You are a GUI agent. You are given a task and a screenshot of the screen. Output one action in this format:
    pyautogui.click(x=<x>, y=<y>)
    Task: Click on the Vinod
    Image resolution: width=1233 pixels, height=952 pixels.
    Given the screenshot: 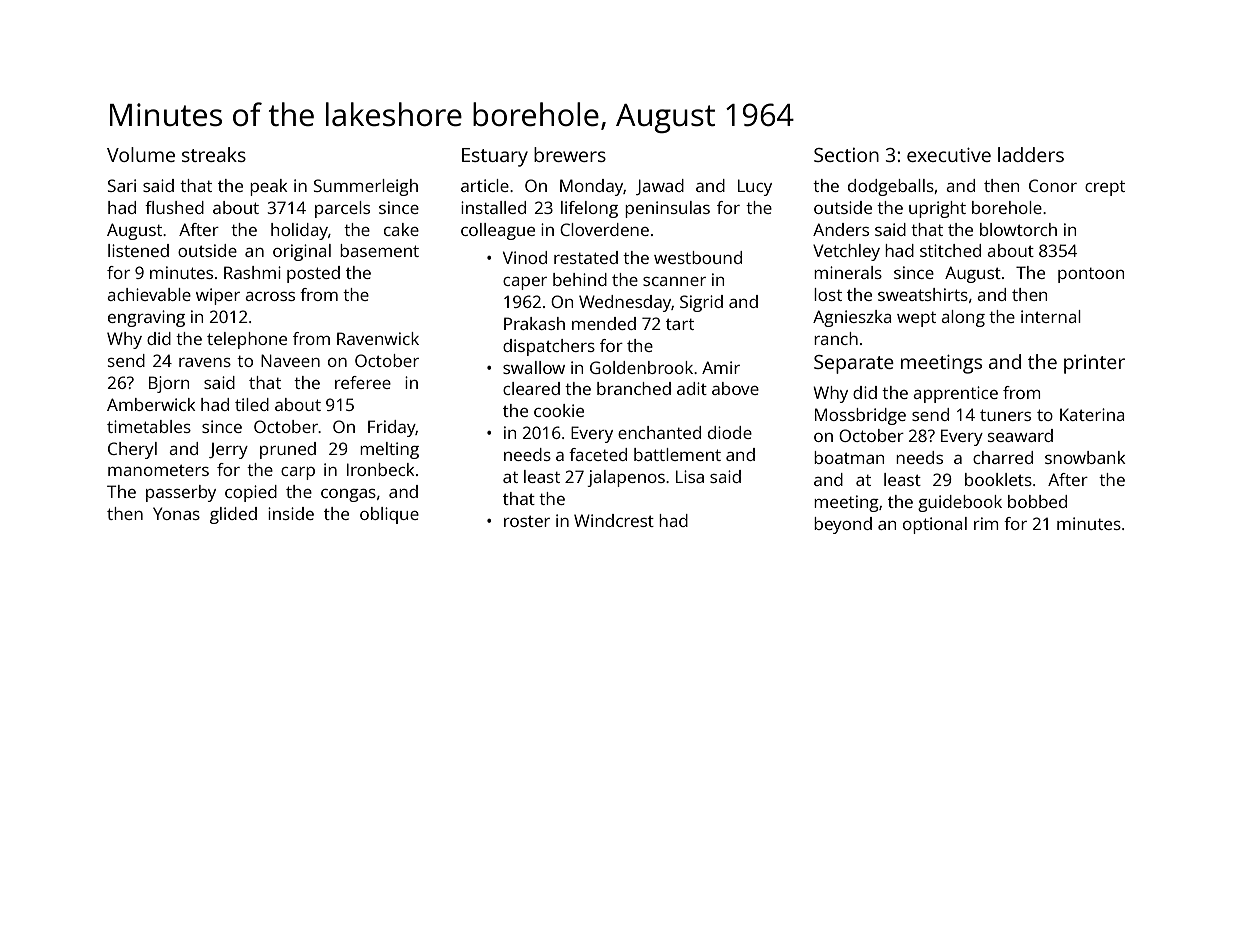 What is the action you would take?
    pyautogui.click(x=525, y=257)
